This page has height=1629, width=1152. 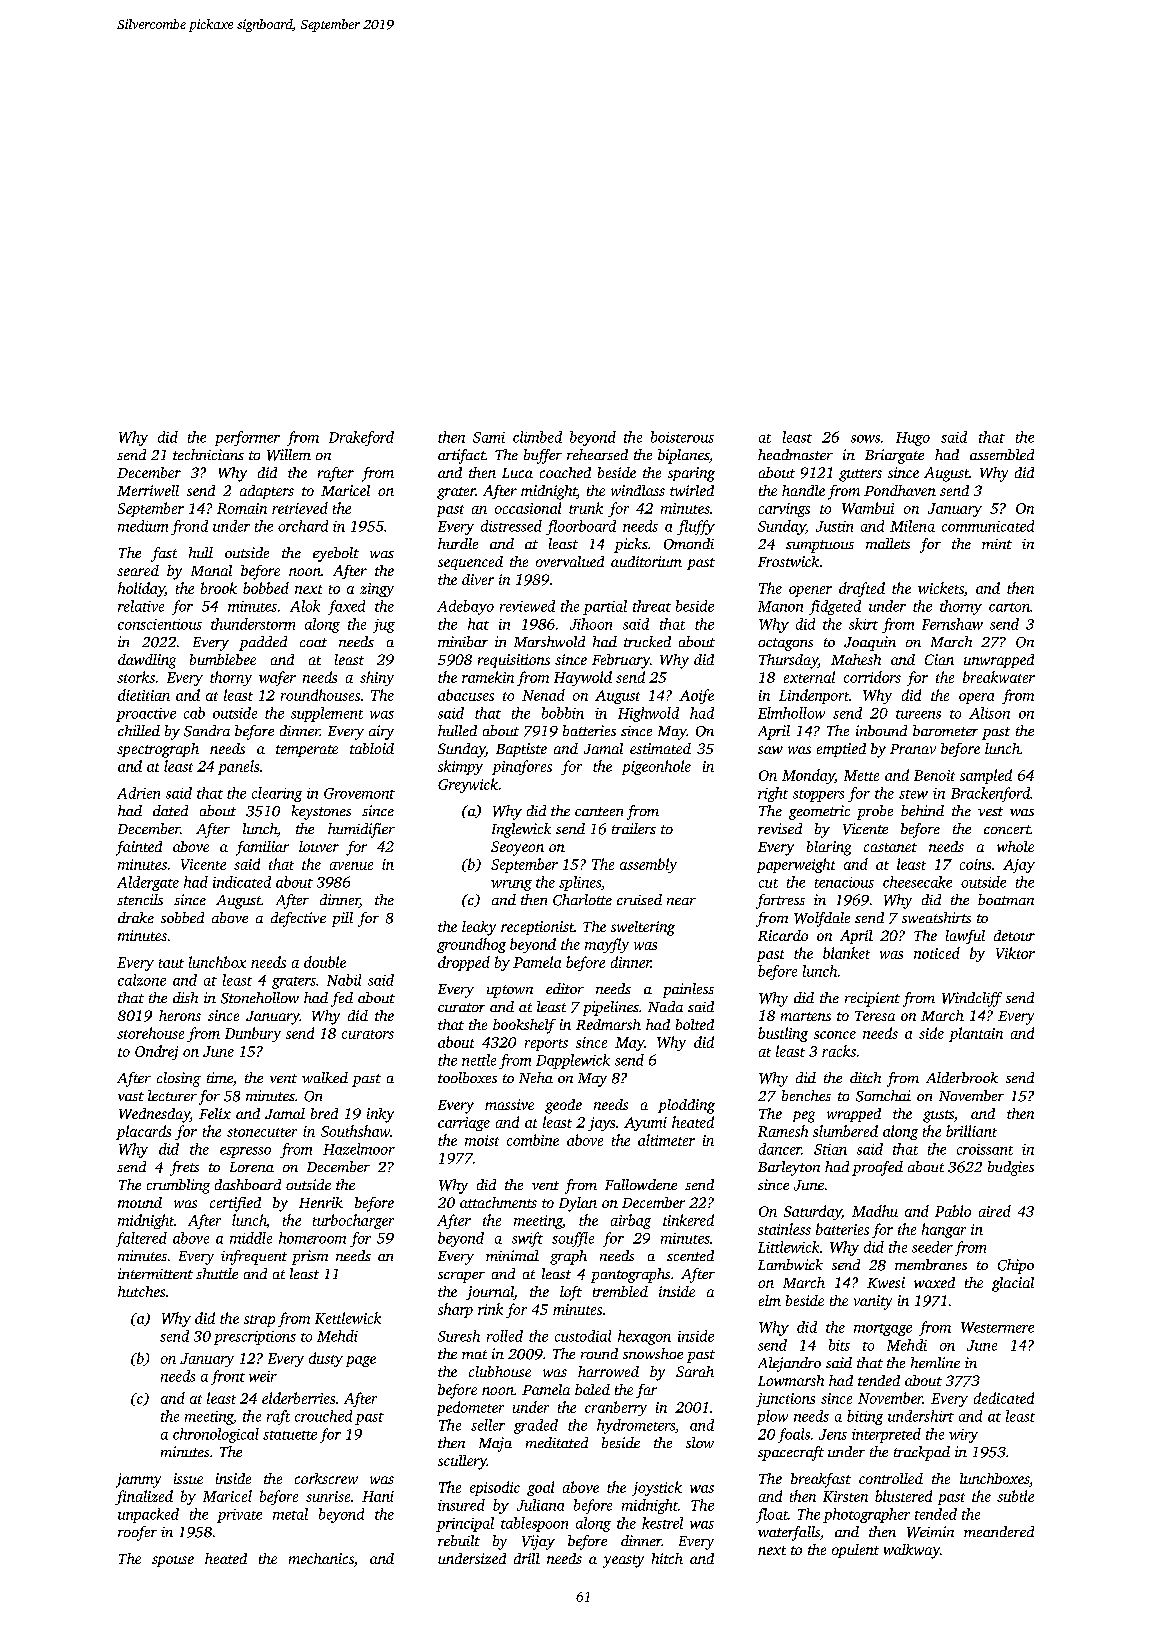 I want to click on bolted, so click(x=695, y=1024).
